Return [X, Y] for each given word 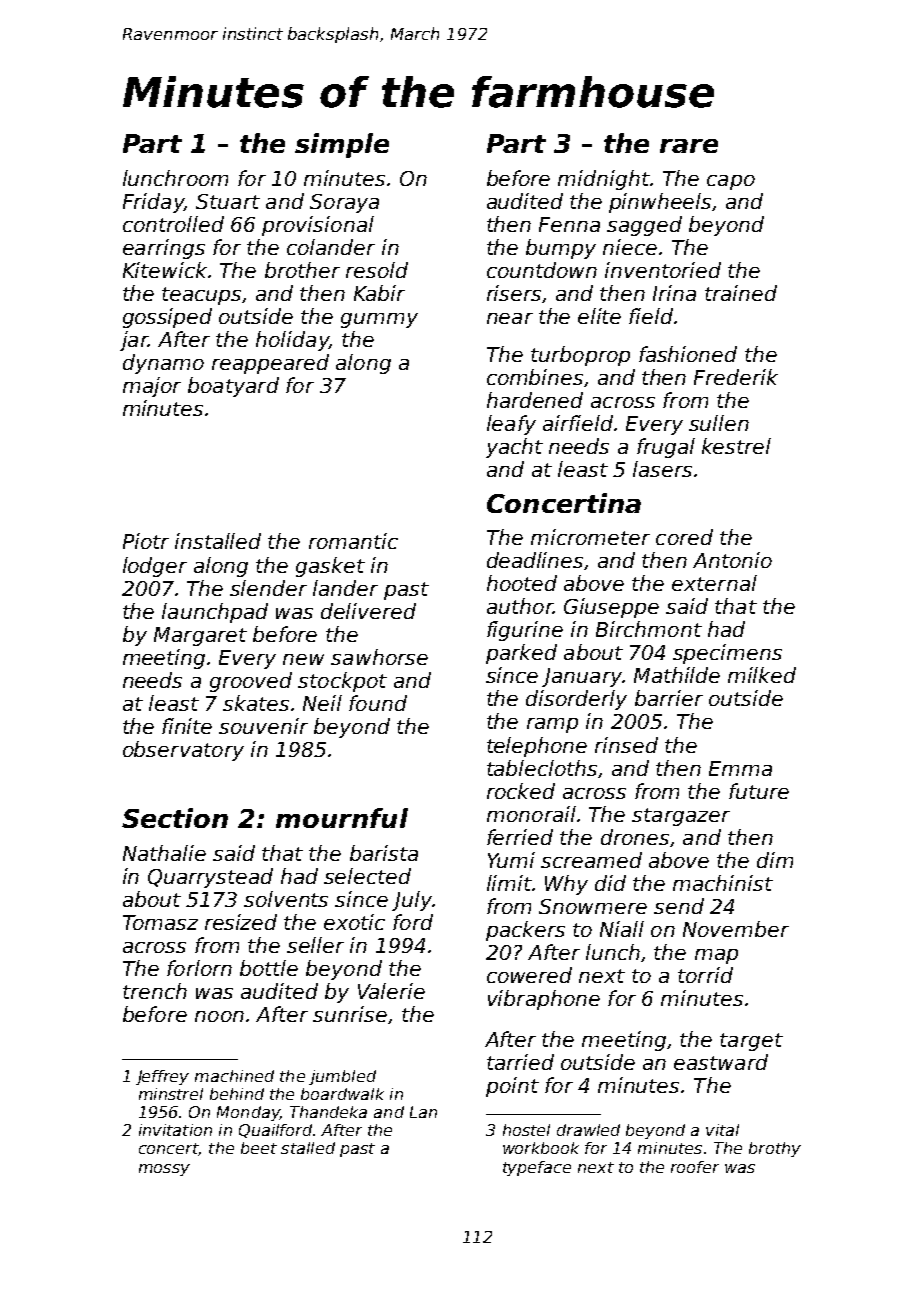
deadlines [535, 560]
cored [684, 537]
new [303, 659]
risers [514, 293]
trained [741, 293]
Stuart [228, 201]
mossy [164, 1170]
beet [259, 1148]
